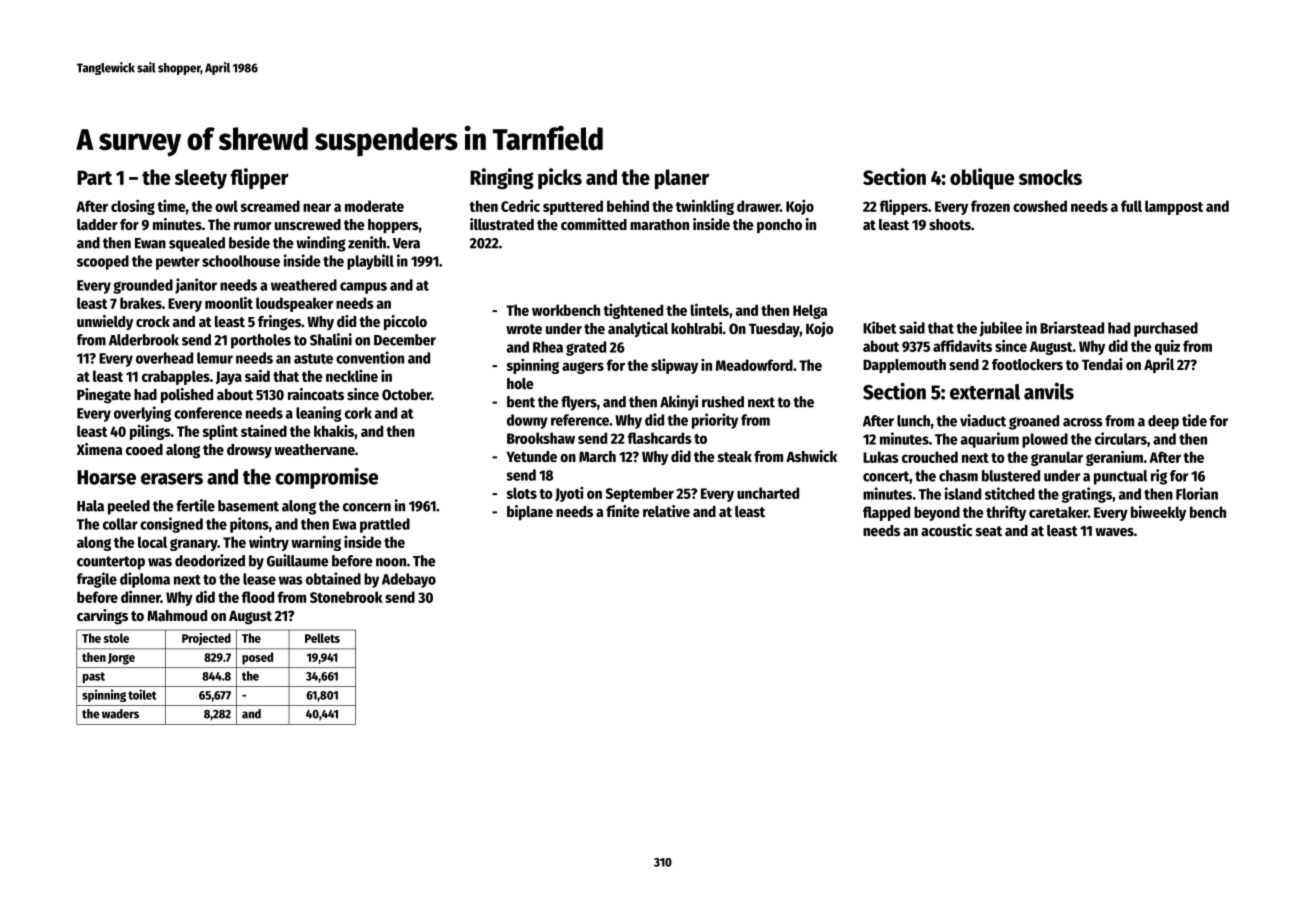  Describe the element at coordinates (1194, 420) in the document. I see `tide` at that location.
